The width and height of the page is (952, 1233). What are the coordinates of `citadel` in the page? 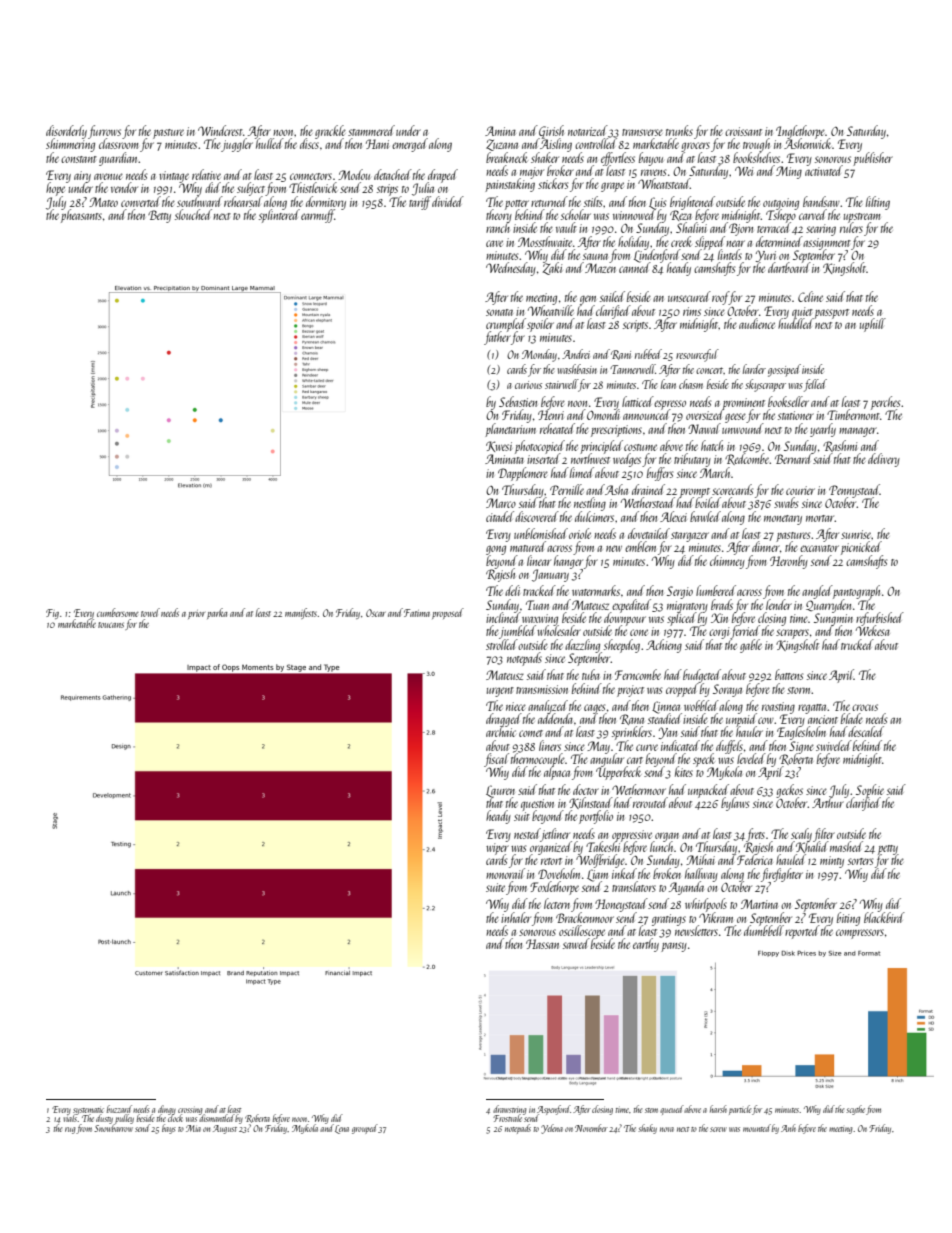 It's located at (500, 516).
